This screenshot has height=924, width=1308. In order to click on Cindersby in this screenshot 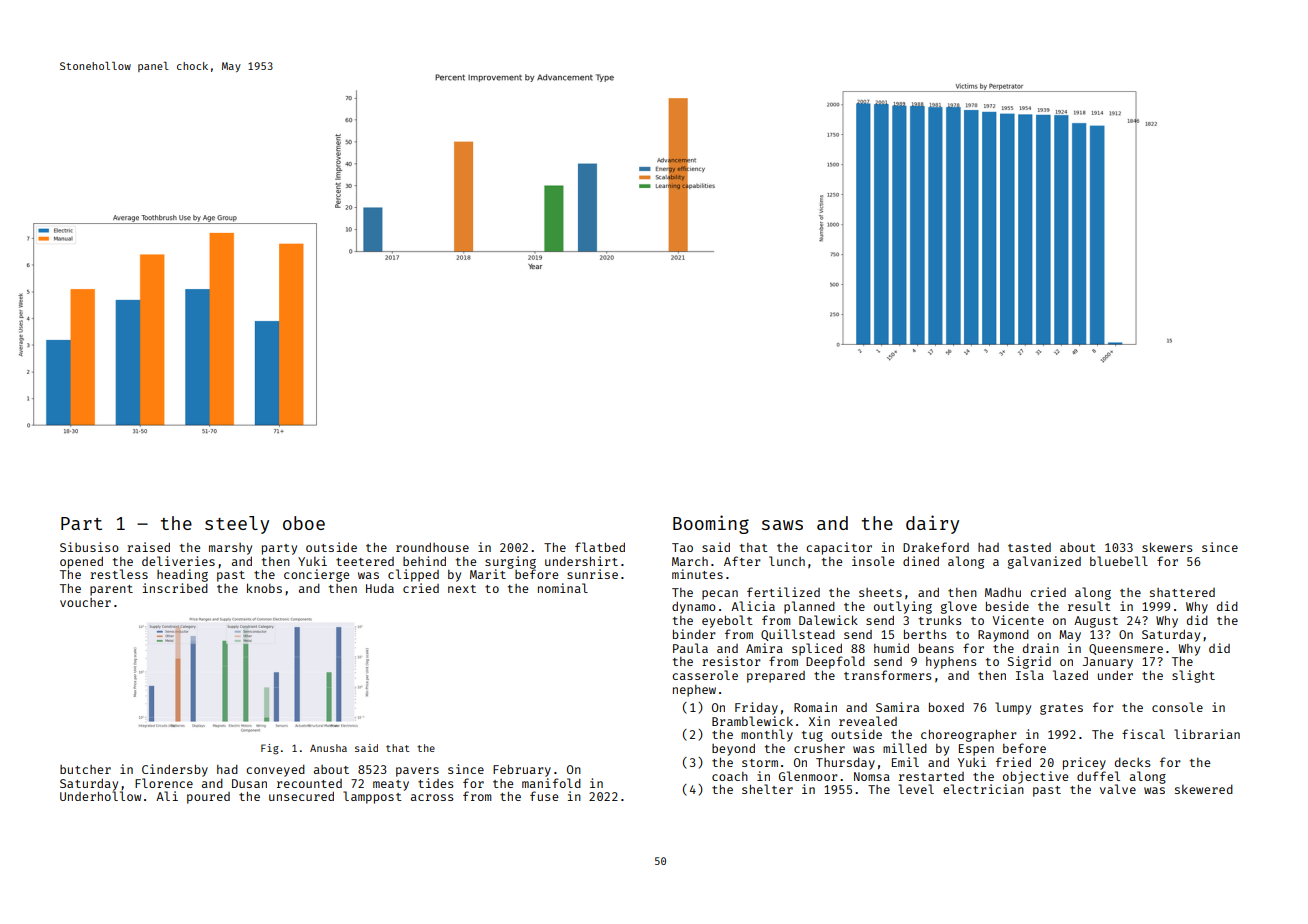, I will do `click(175, 770)`.
